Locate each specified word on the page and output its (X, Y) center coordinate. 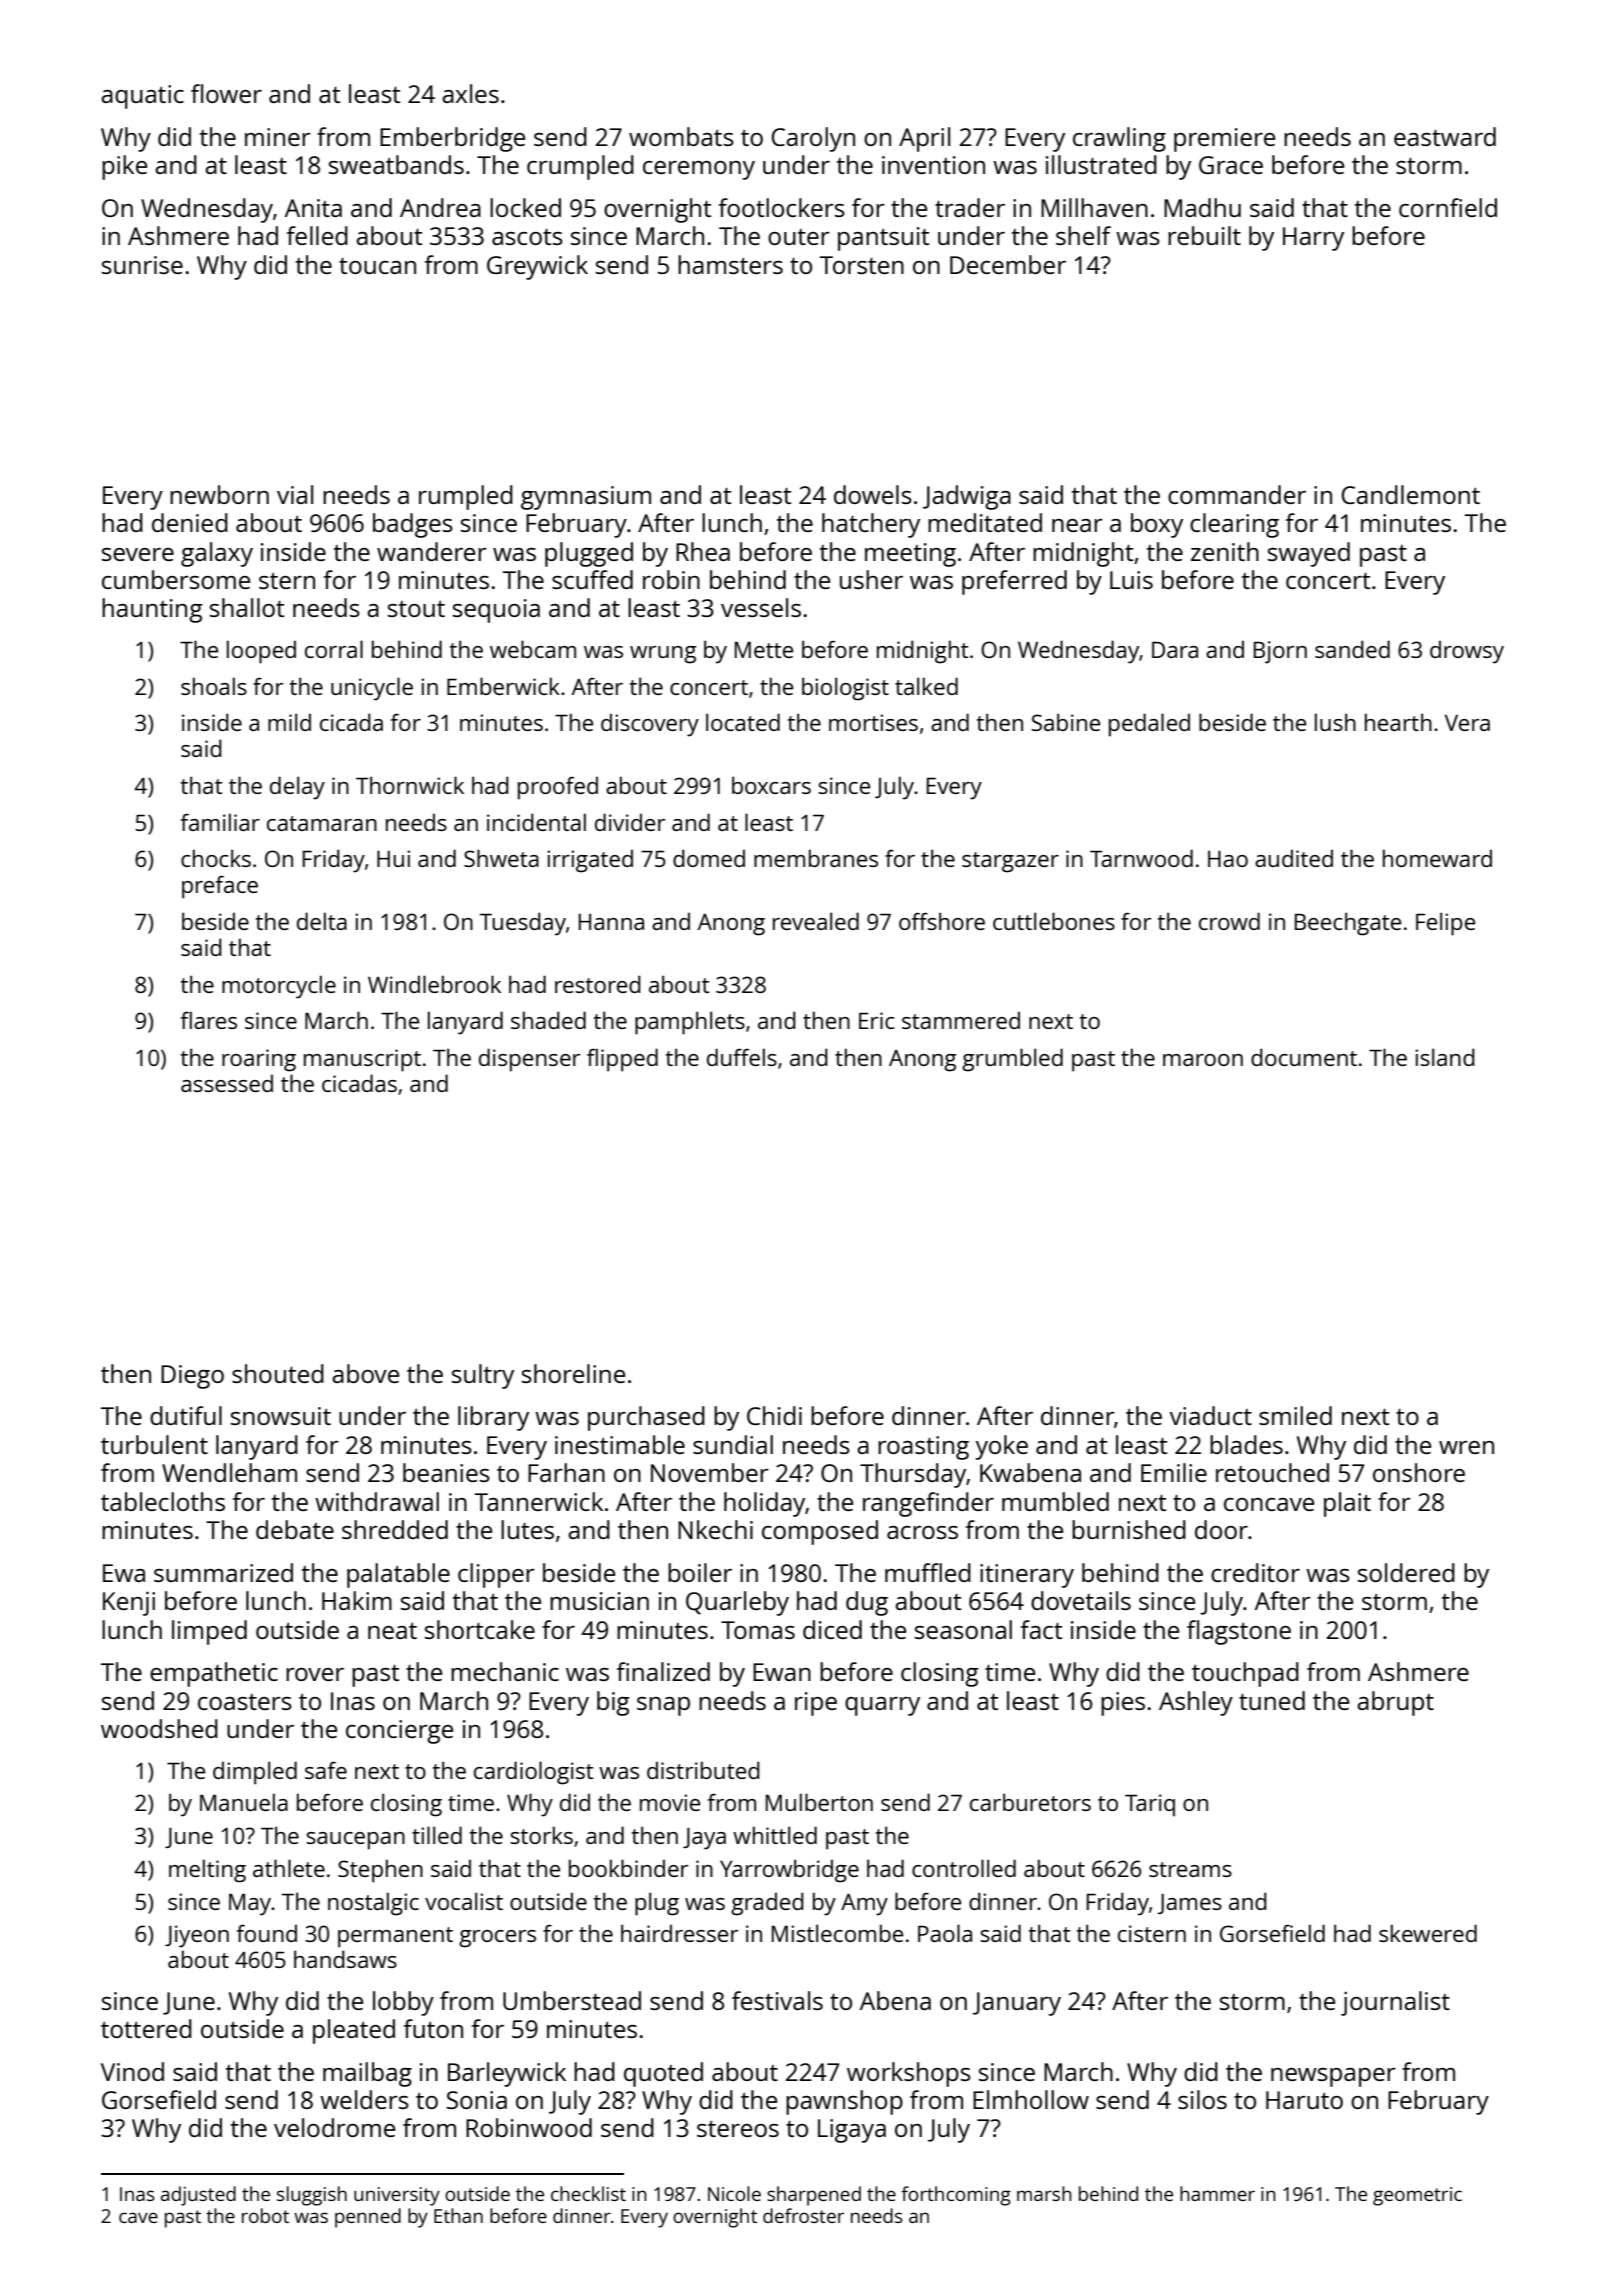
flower (226, 93)
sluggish (312, 2196)
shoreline (573, 1373)
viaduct (1211, 1415)
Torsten (862, 265)
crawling (1119, 139)
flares (209, 1020)
